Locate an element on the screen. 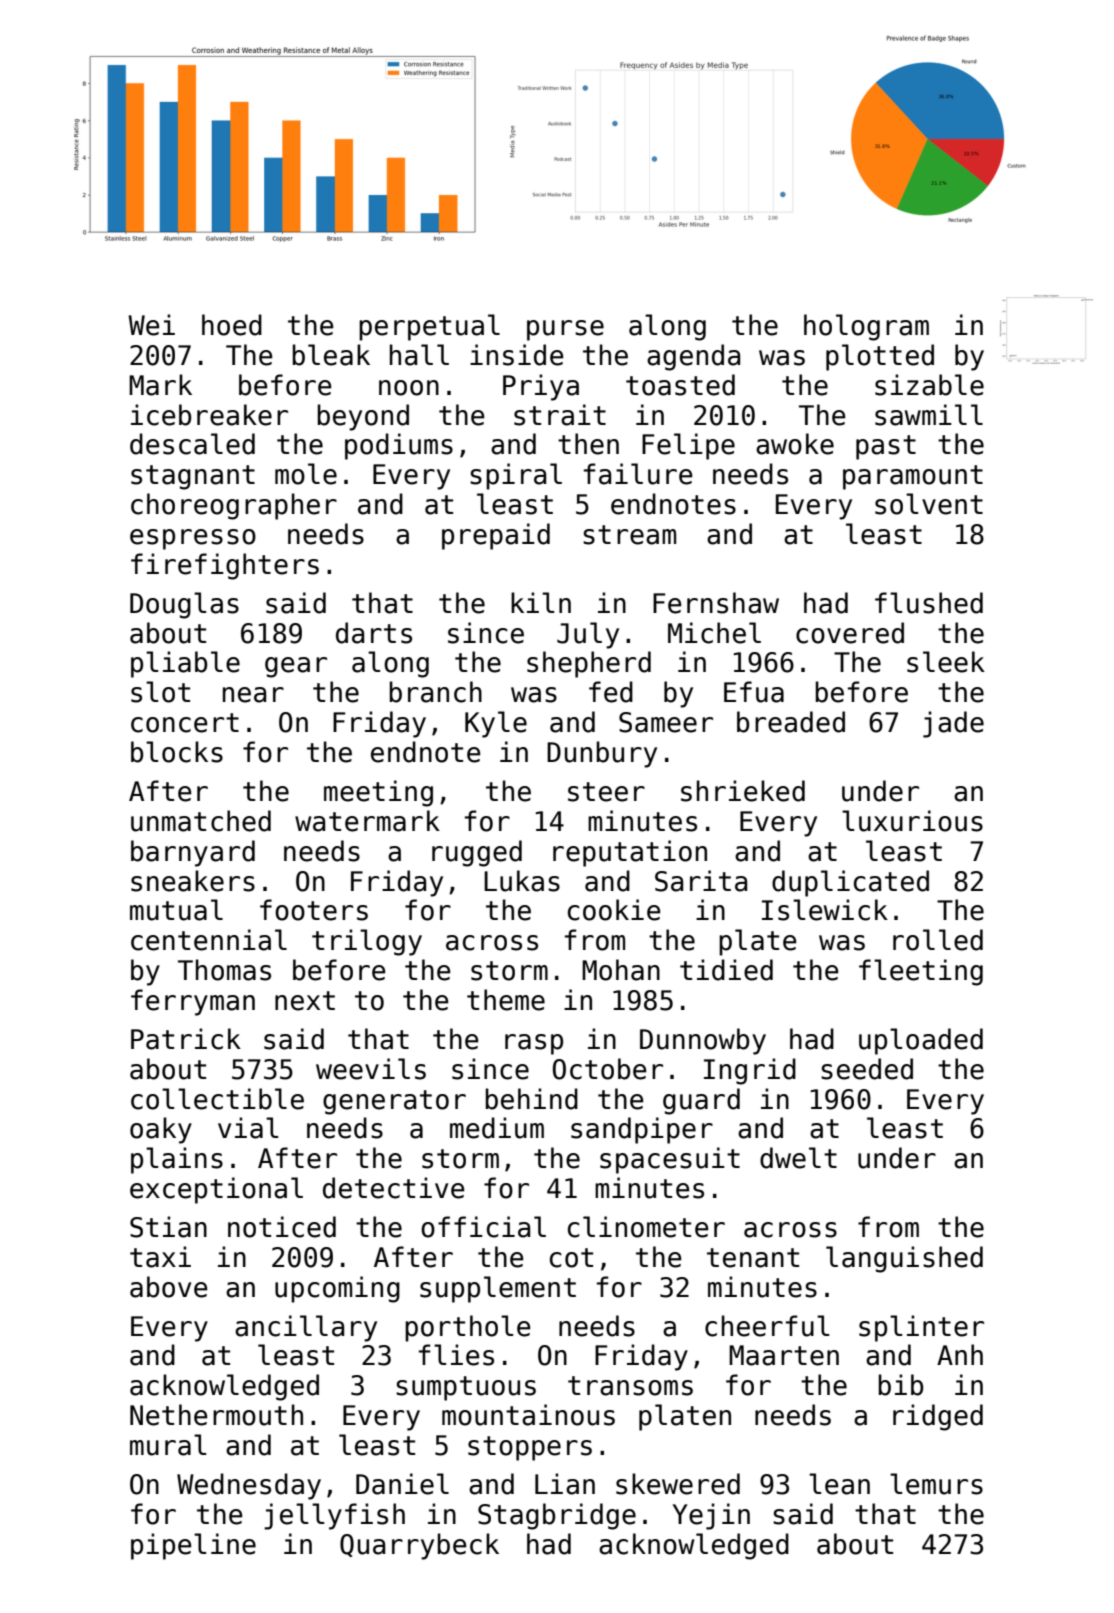  skewered is located at coordinates (678, 1484).
